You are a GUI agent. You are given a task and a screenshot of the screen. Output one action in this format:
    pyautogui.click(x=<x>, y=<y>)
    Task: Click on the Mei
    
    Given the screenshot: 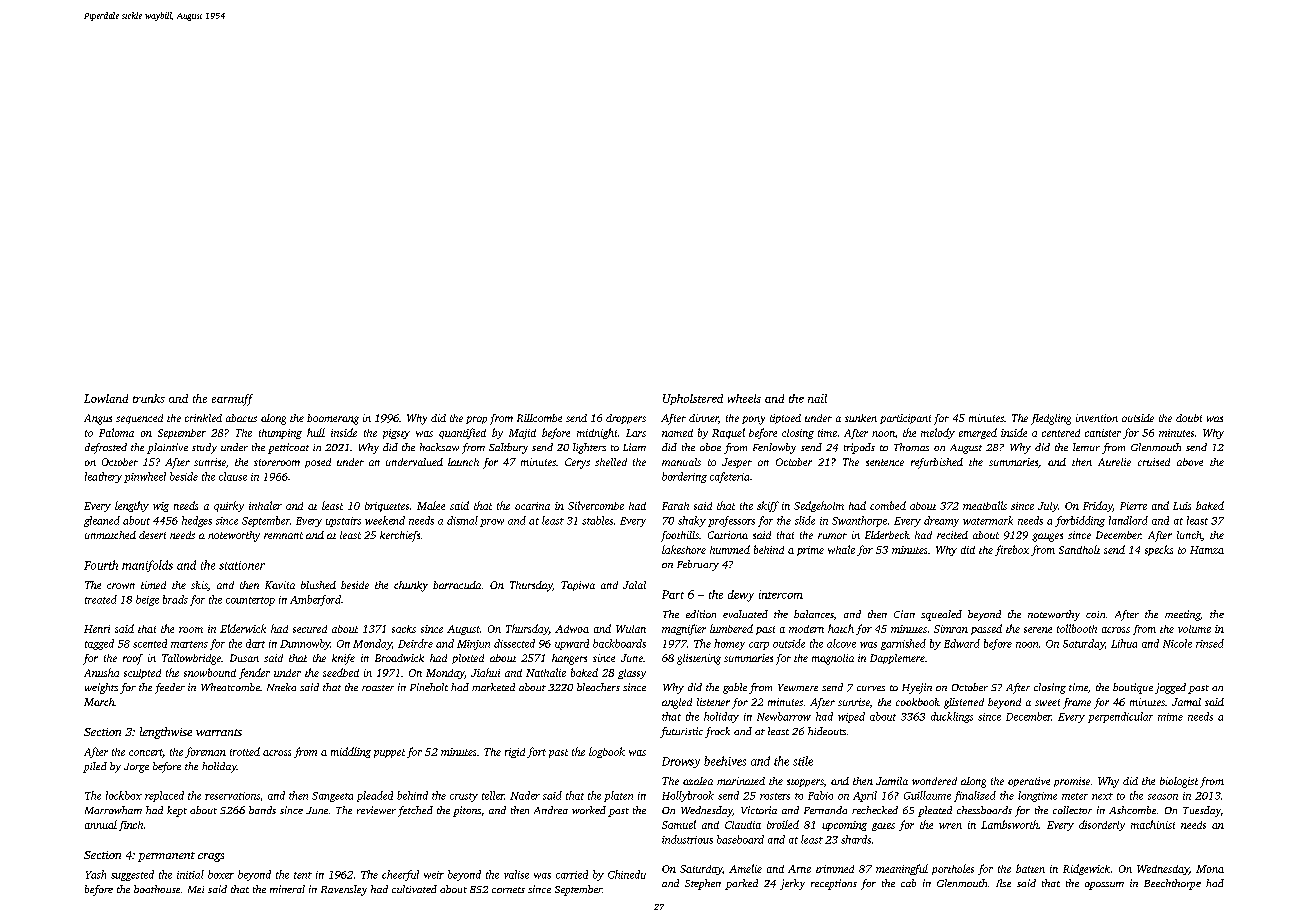 What is the action you would take?
    pyautogui.click(x=196, y=889)
